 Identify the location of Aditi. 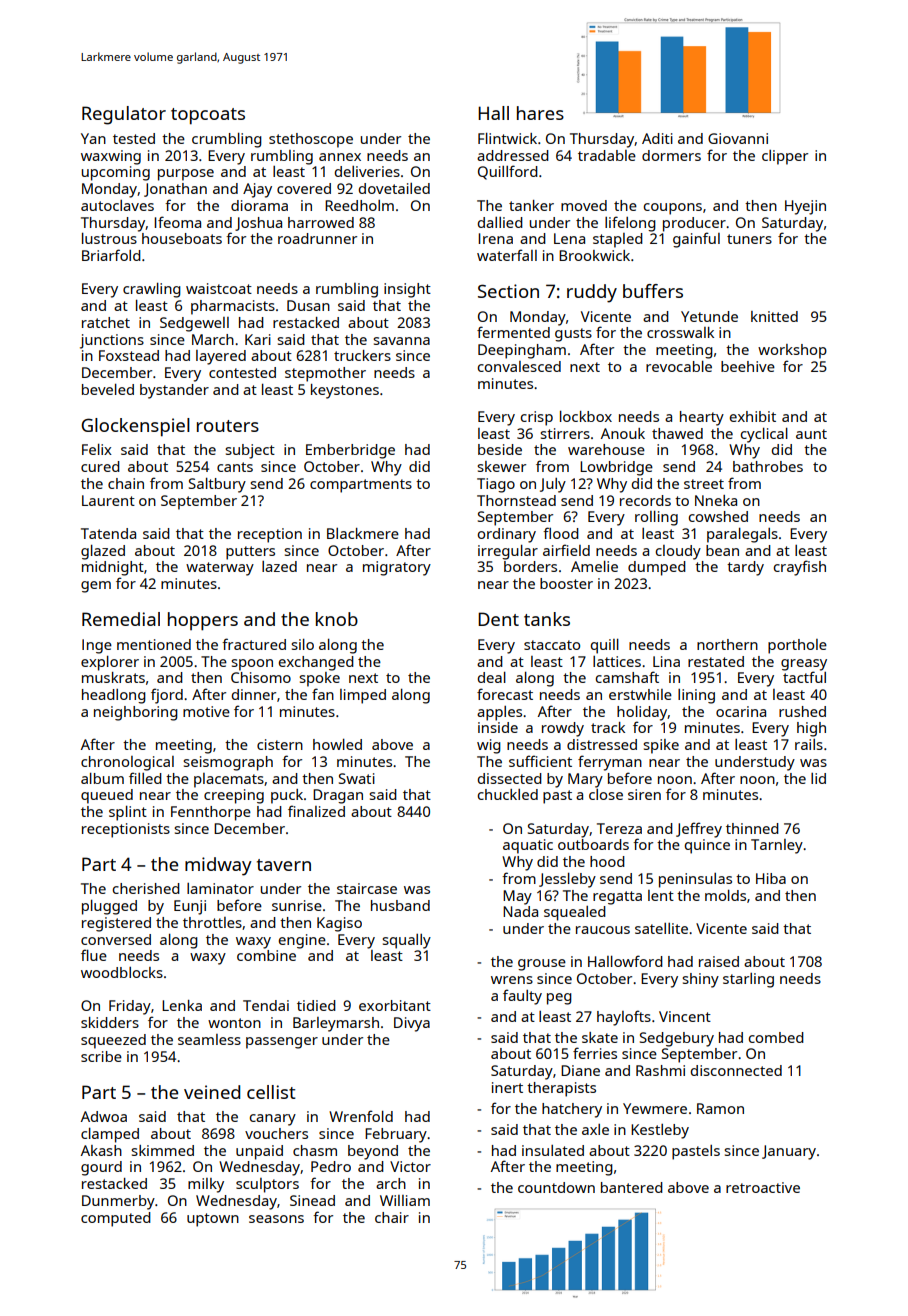
(657, 138).
